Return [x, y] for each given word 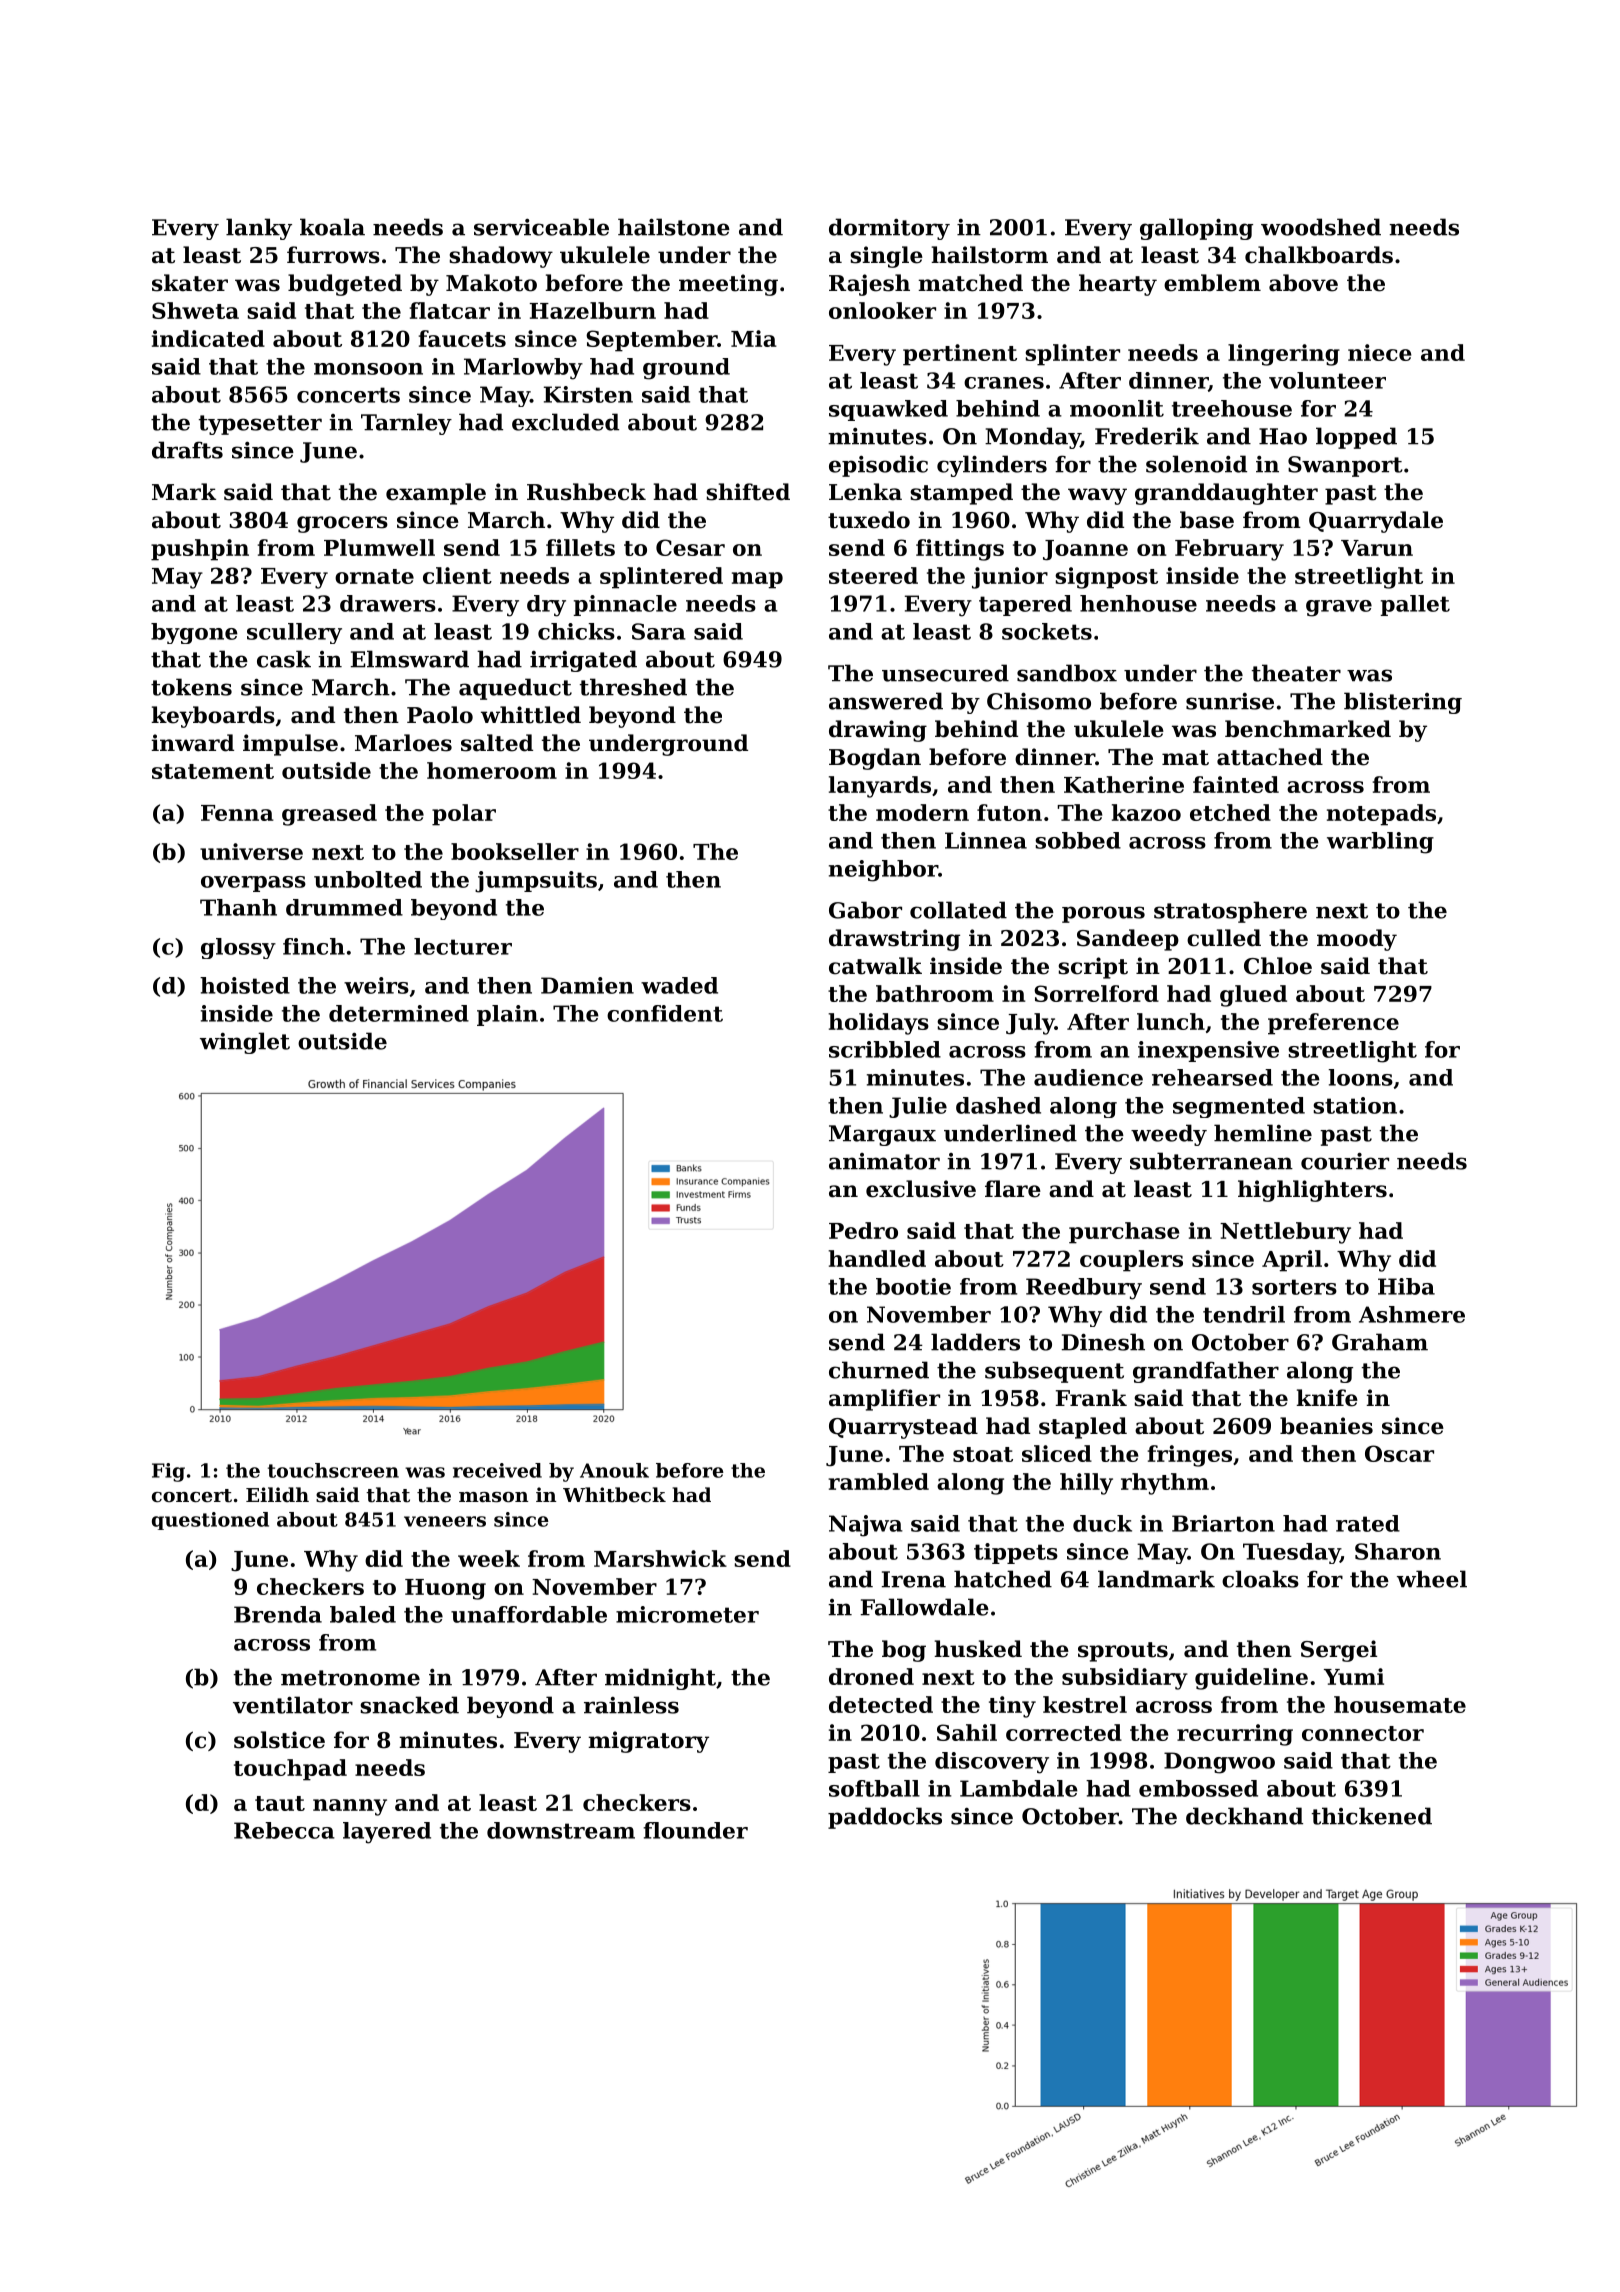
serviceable [541, 227]
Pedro [863, 1230]
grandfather [1206, 1372]
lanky [259, 229]
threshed [633, 687]
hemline [1263, 1133]
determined [399, 1013]
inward [192, 743]
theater [1296, 673]
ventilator [293, 1705]
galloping [1196, 229]
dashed [998, 1105]
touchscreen [333, 1470]
